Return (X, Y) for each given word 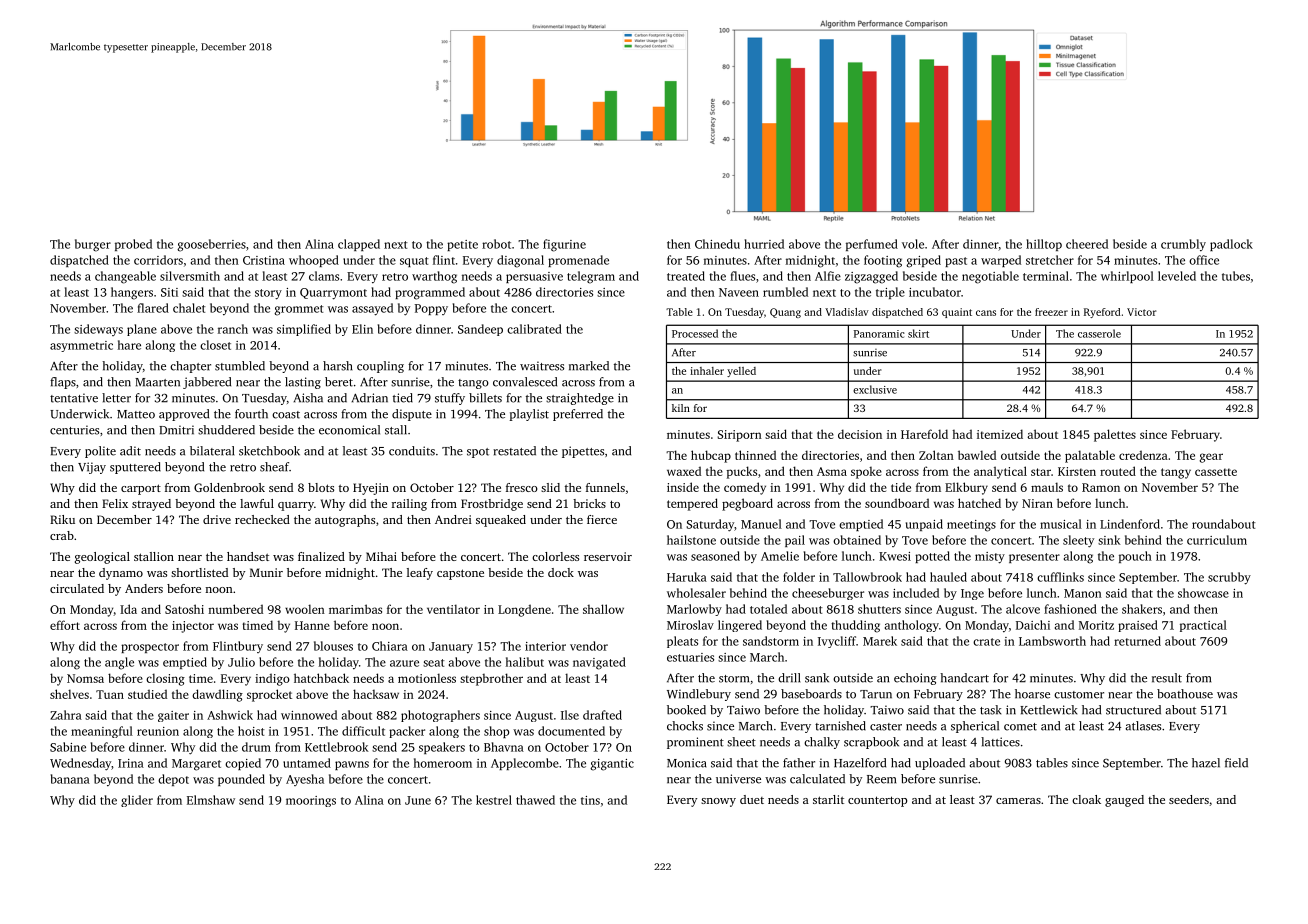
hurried (764, 244)
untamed (307, 763)
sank (817, 678)
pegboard (747, 504)
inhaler (707, 371)
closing (165, 679)
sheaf (274, 467)
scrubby (1229, 578)
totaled (768, 609)
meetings (971, 526)
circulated (77, 588)
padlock (1231, 245)
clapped (359, 245)
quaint (957, 313)
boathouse (1185, 694)
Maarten (157, 382)
